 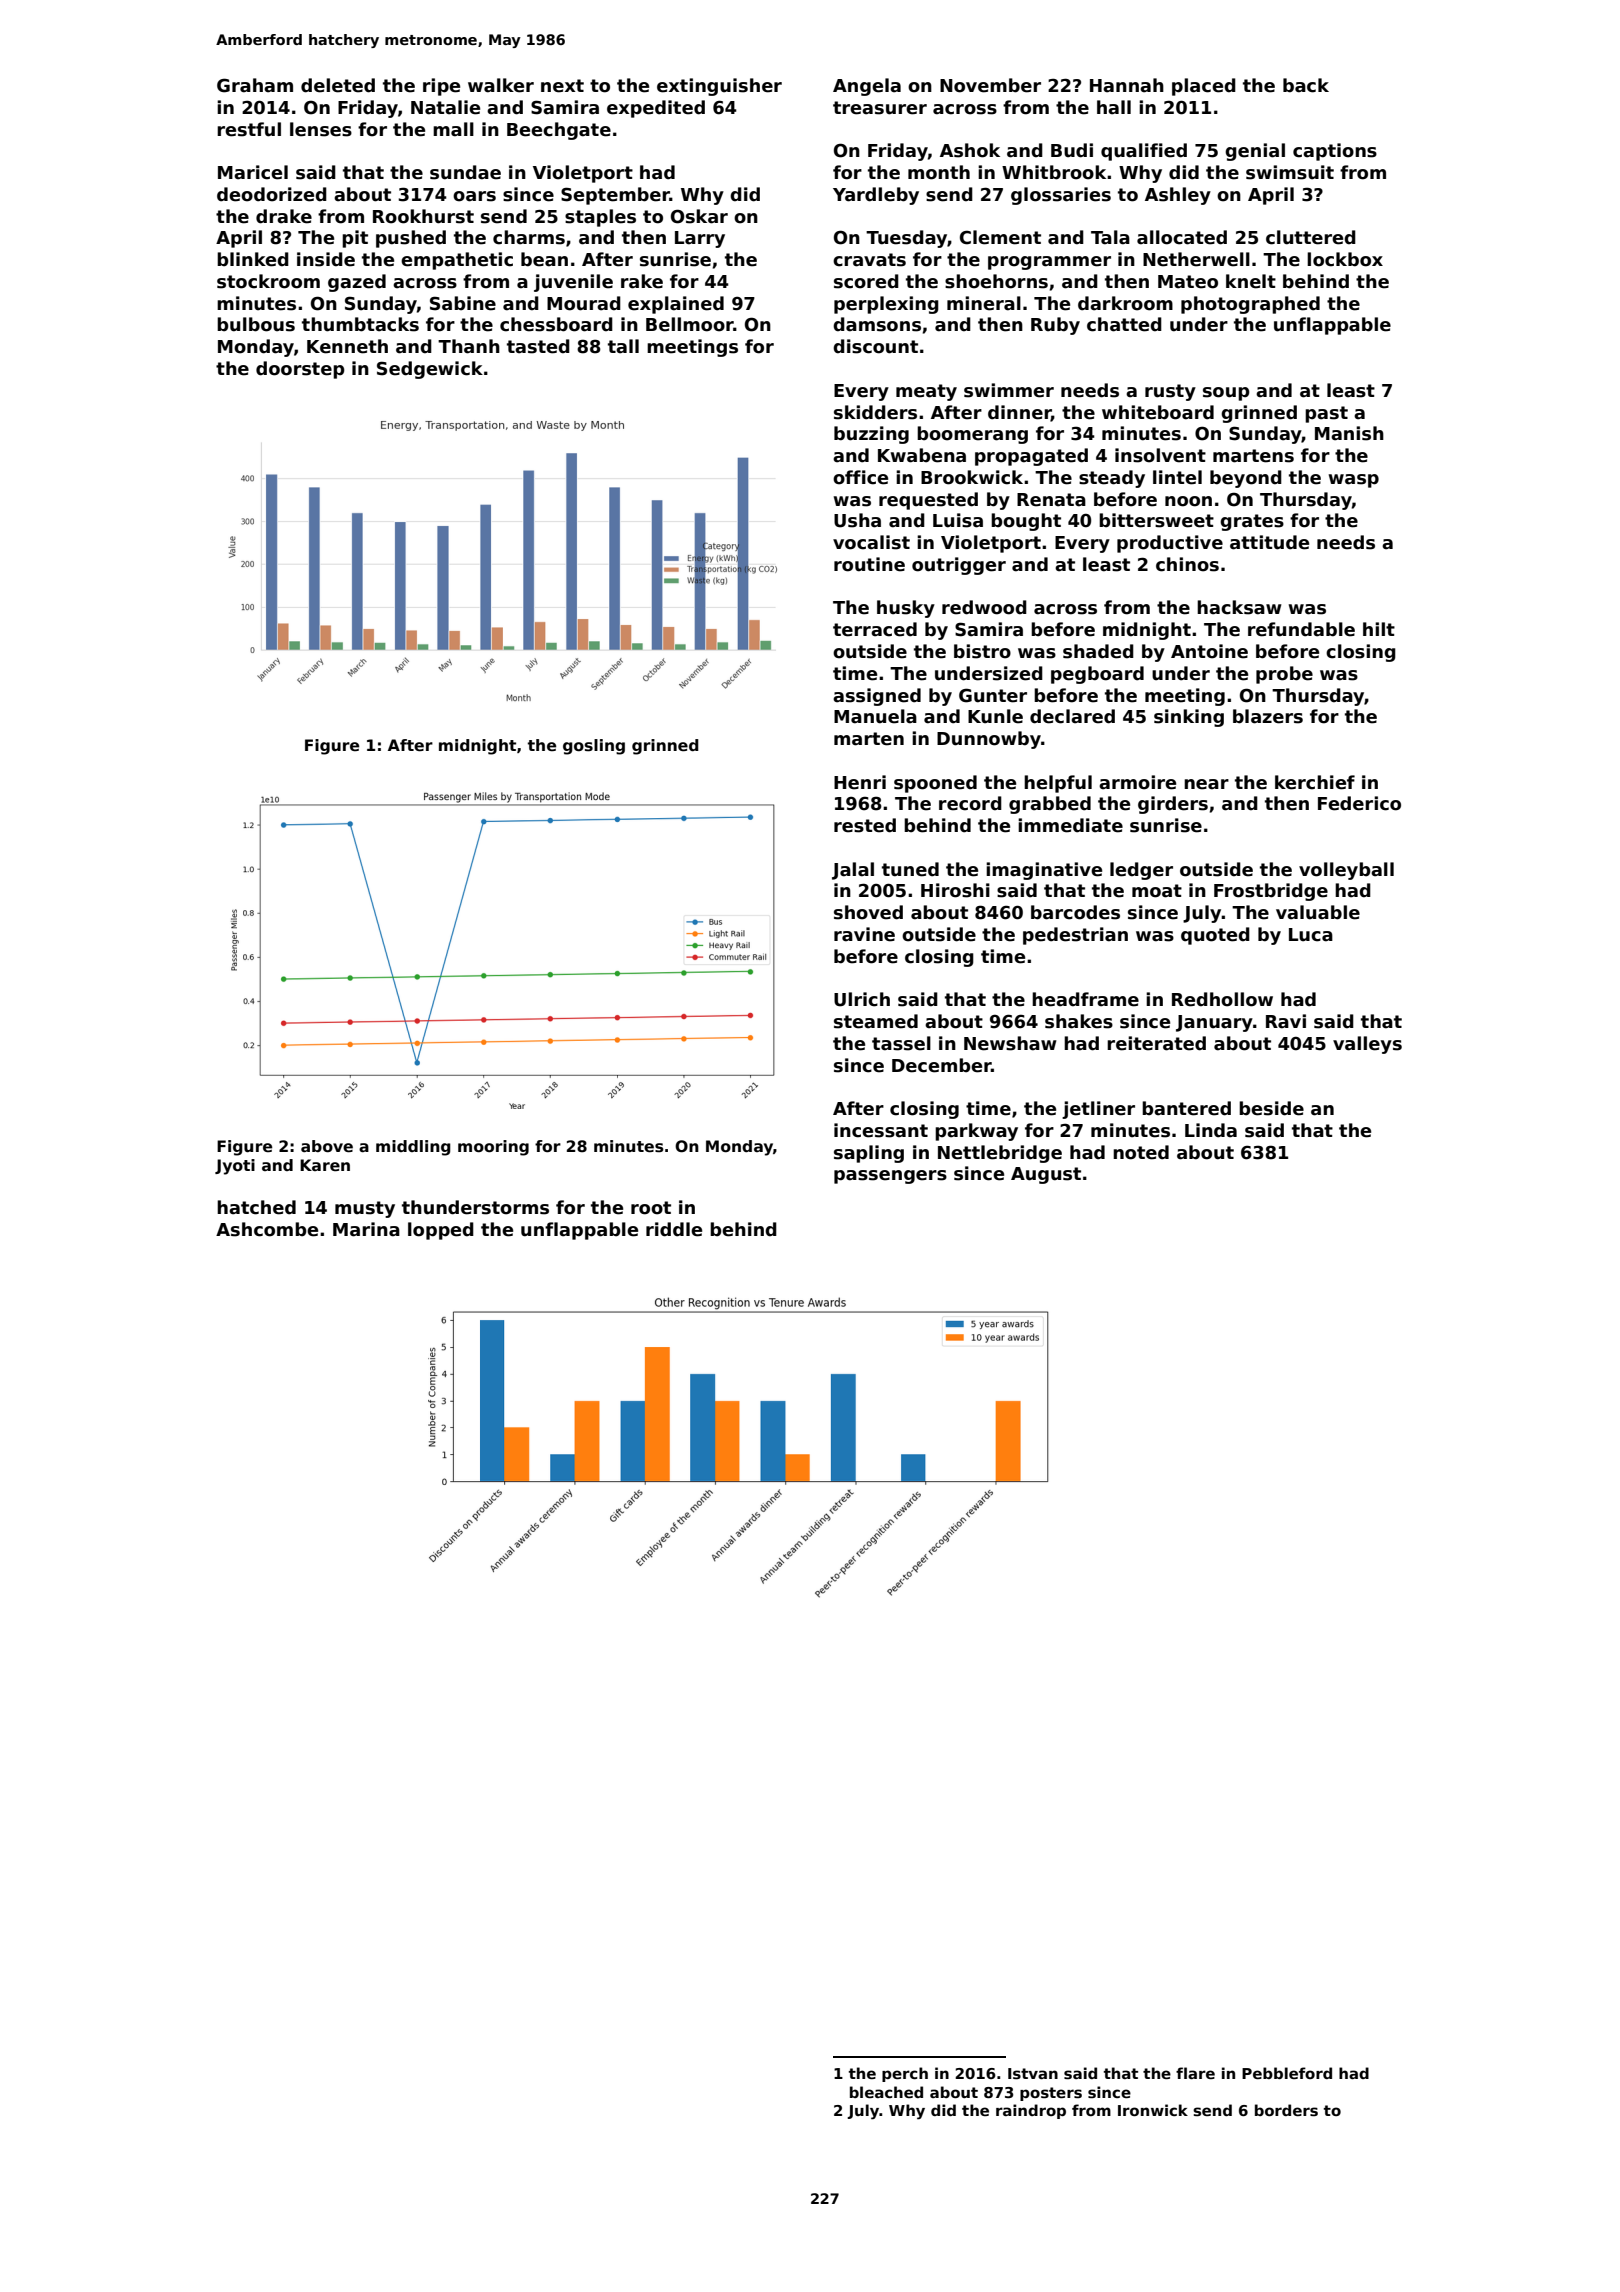 What do you see at coordinates (1000, 1154) in the image?
I see `Nettlebridge` at bounding box center [1000, 1154].
